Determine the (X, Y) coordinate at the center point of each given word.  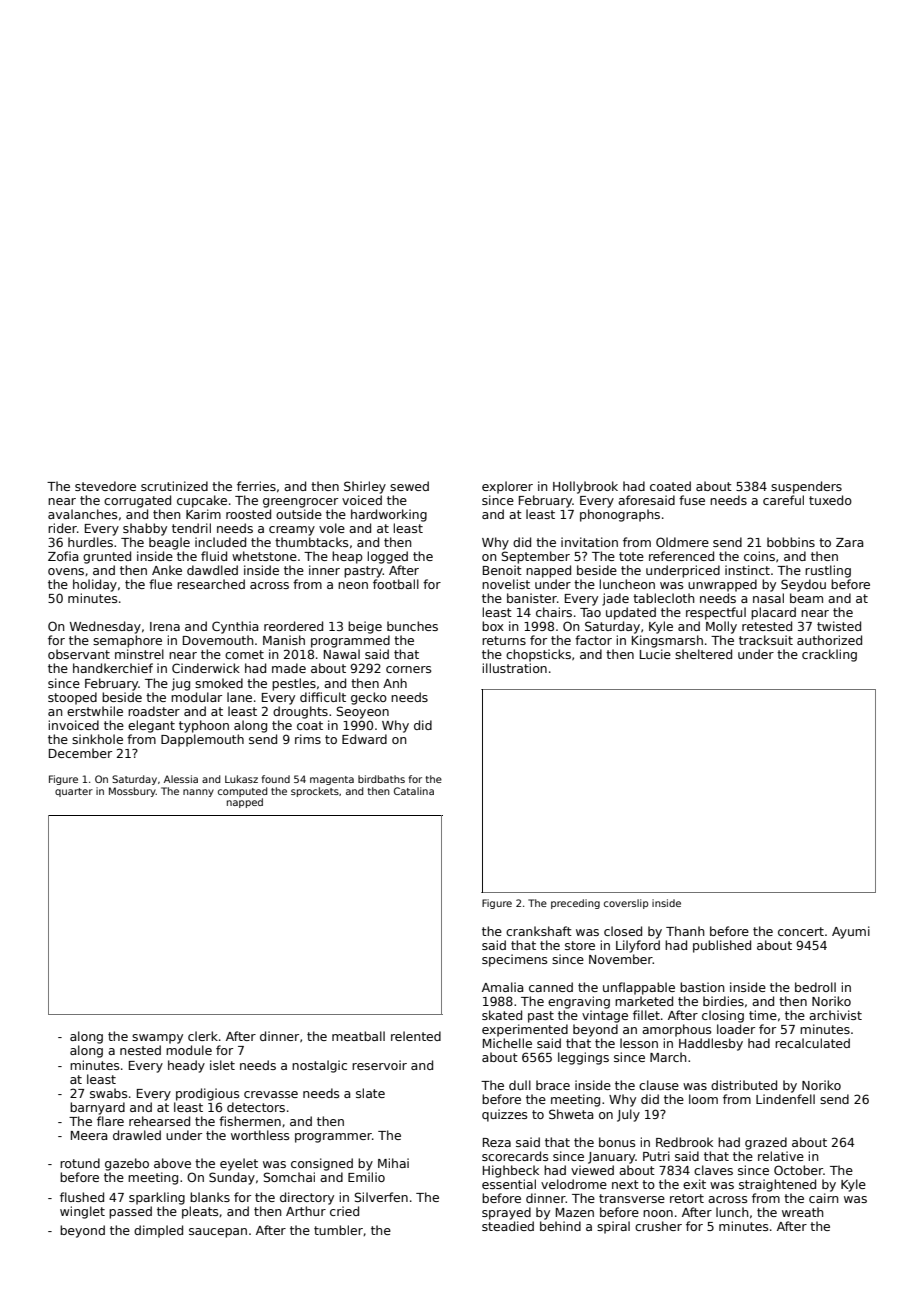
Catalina (414, 791)
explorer (507, 487)
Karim (203, 514)
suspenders (806, 487)
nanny (198, 793)
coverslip (626, 904)
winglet (82, 1212)
